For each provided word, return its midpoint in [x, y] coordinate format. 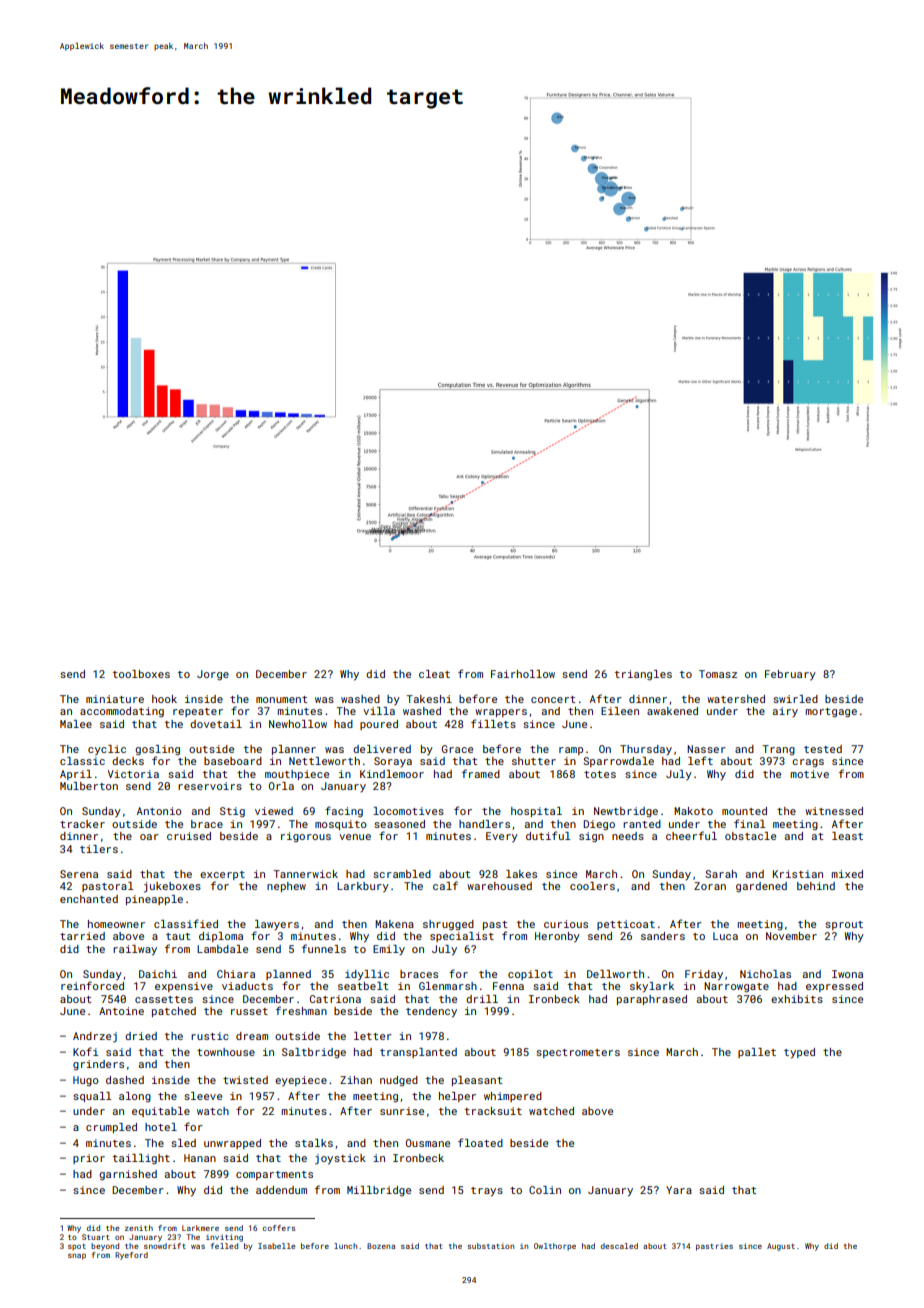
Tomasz [718, 674]
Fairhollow [523, 674]
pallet [757, 1053]
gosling [157, 750]
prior [89, 1159]
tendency [431, 1012]
